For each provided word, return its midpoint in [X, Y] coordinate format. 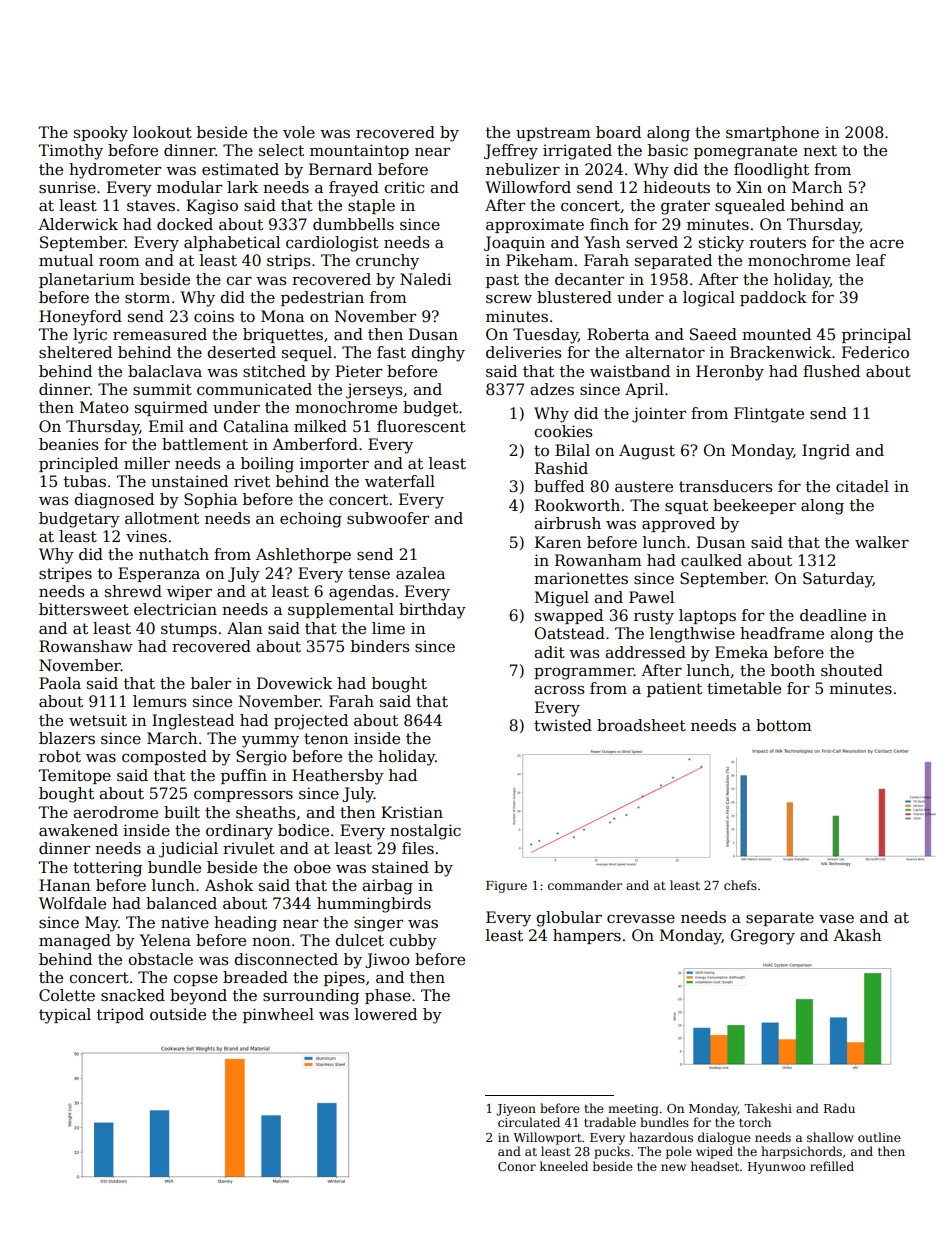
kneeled [564, 1166]
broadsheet [641, 725]
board [618, 132]
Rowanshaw [86, 646]
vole [299, 132]
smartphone [772, 133]
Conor [517, 1166]
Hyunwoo [776, 1168]
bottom [784, 725]
